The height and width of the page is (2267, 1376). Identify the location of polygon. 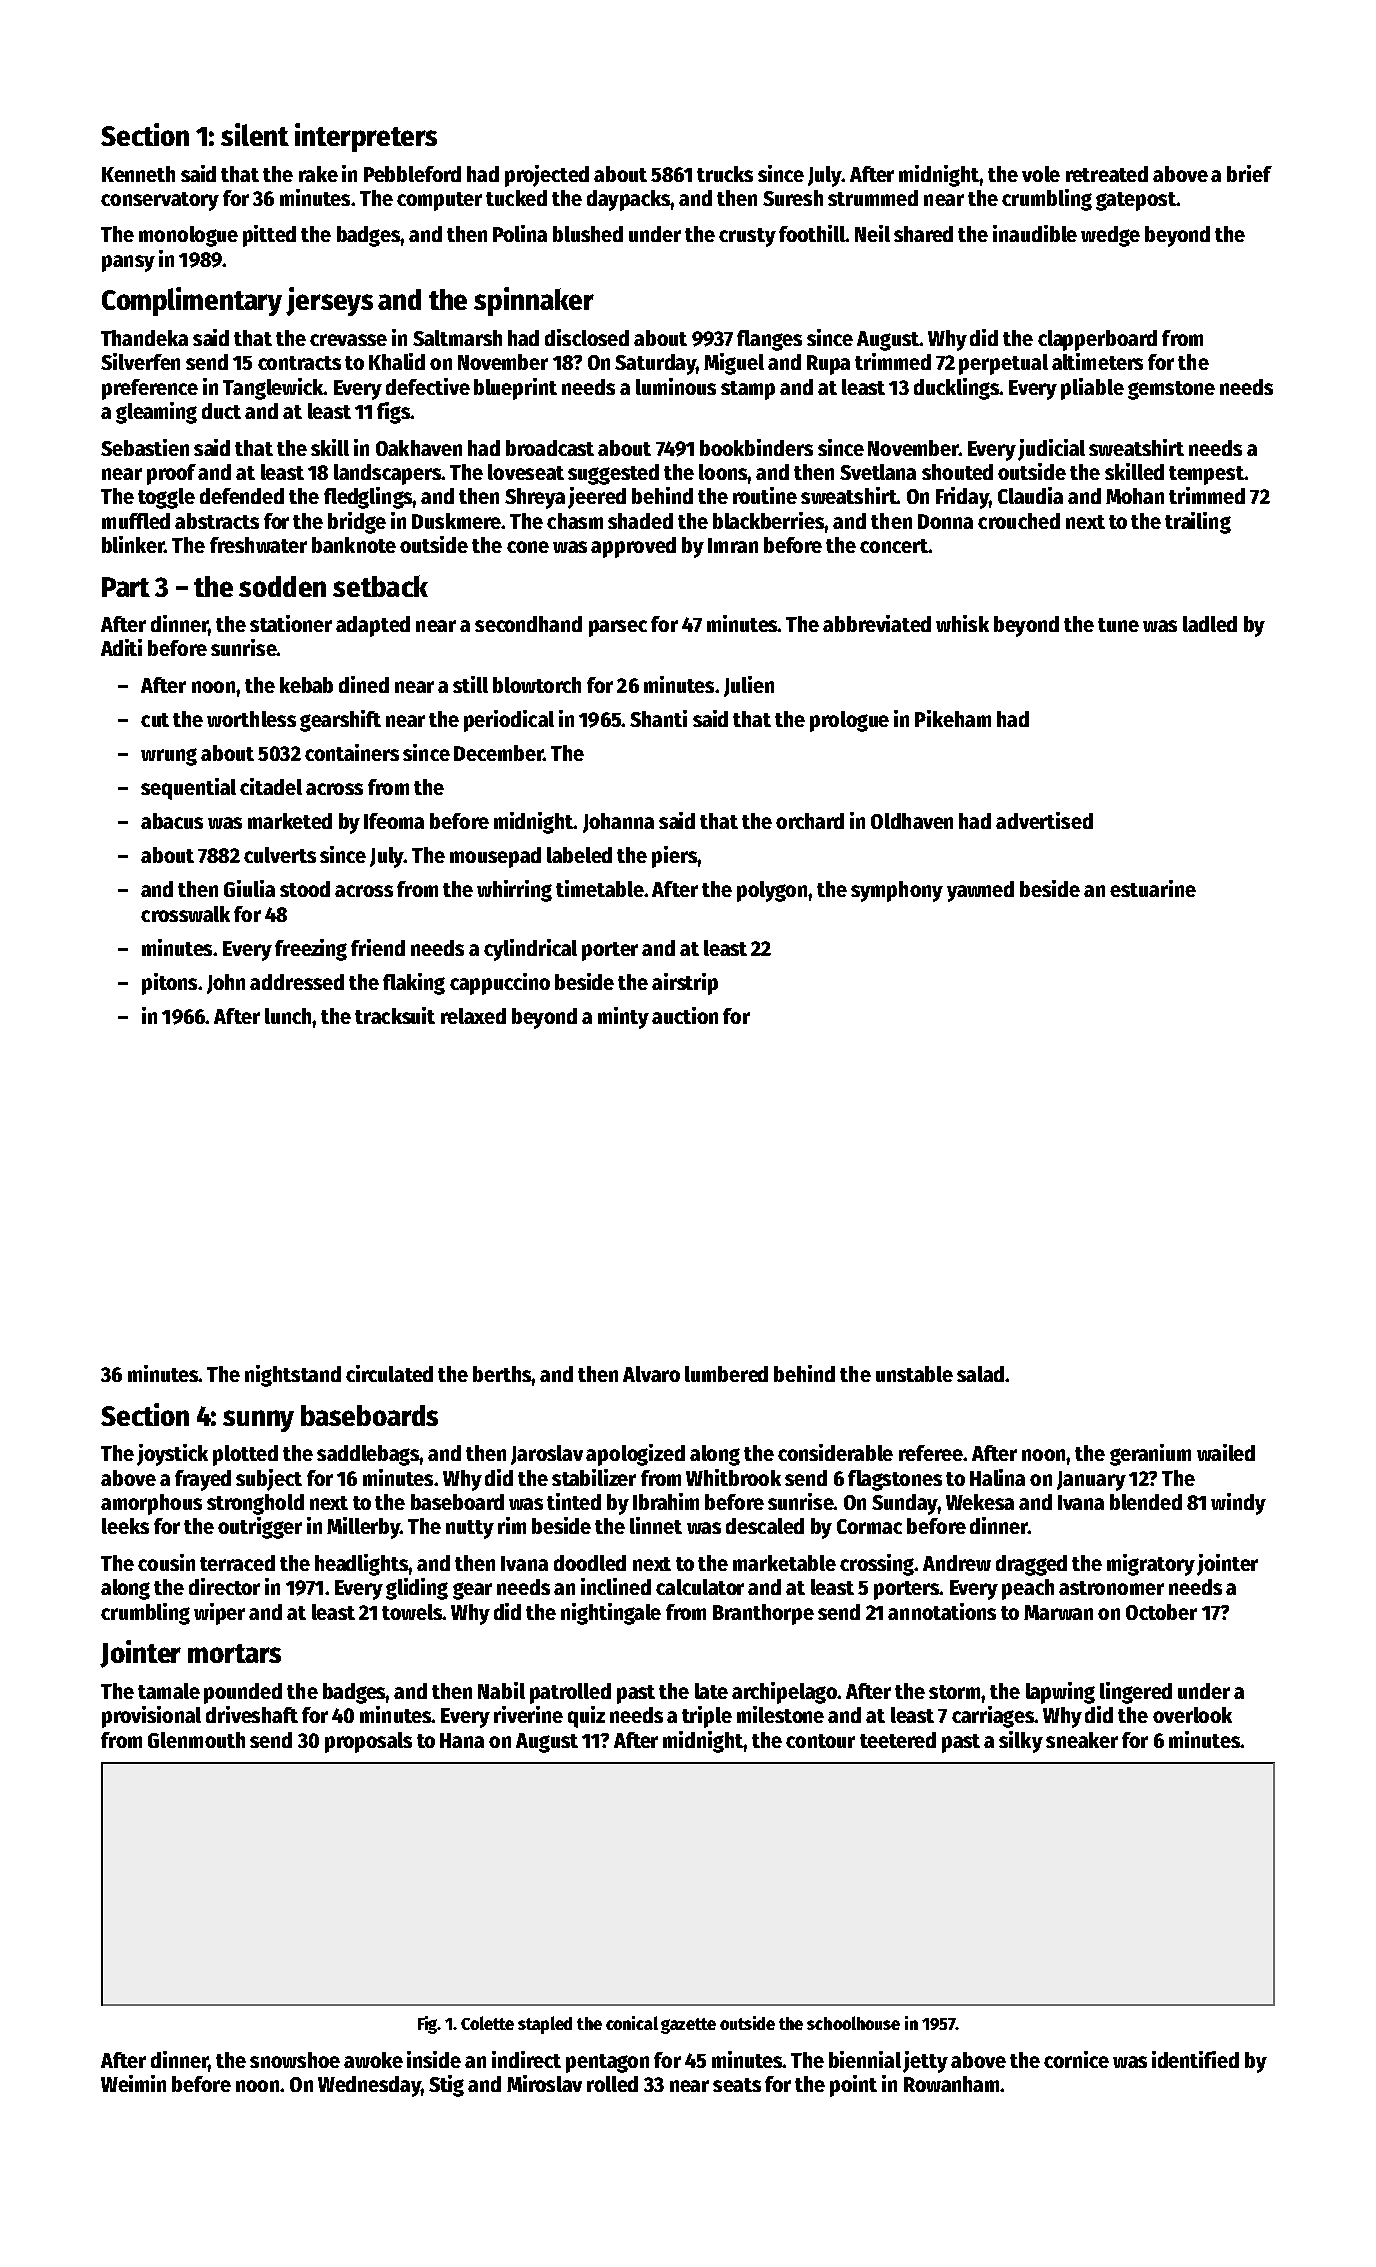
(772, 891).
